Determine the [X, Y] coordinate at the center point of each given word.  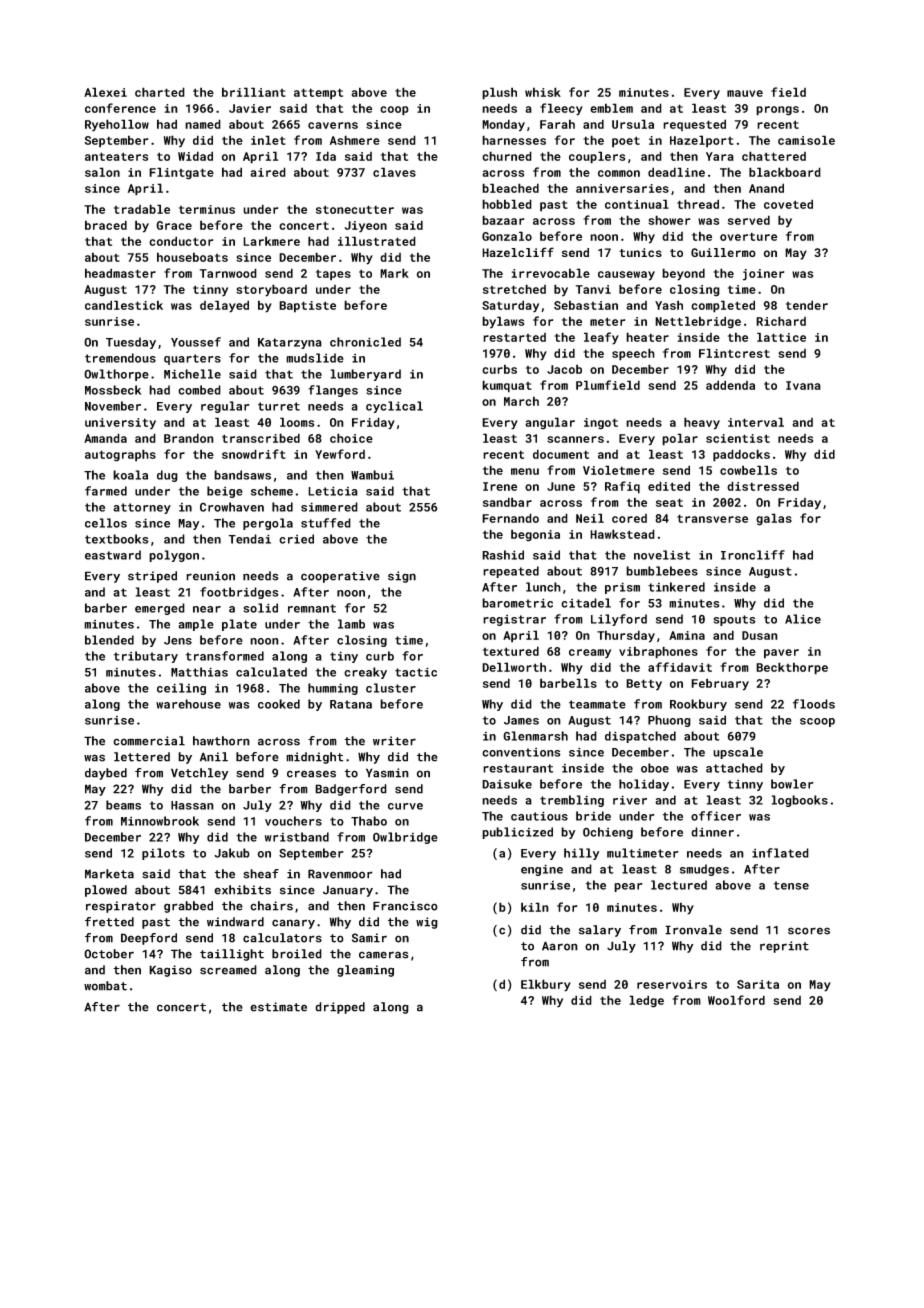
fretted [109, 922]
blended [109, 640]
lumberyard [366, 375]
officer [716, 816]
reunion [210, 576]
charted [160, 92]
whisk [543, 92]
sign [402, 577]
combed [199, 390]
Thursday [626, 636]
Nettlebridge [698, 322]
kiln [535, 907]
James [521, 720]
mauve [745, 93]
